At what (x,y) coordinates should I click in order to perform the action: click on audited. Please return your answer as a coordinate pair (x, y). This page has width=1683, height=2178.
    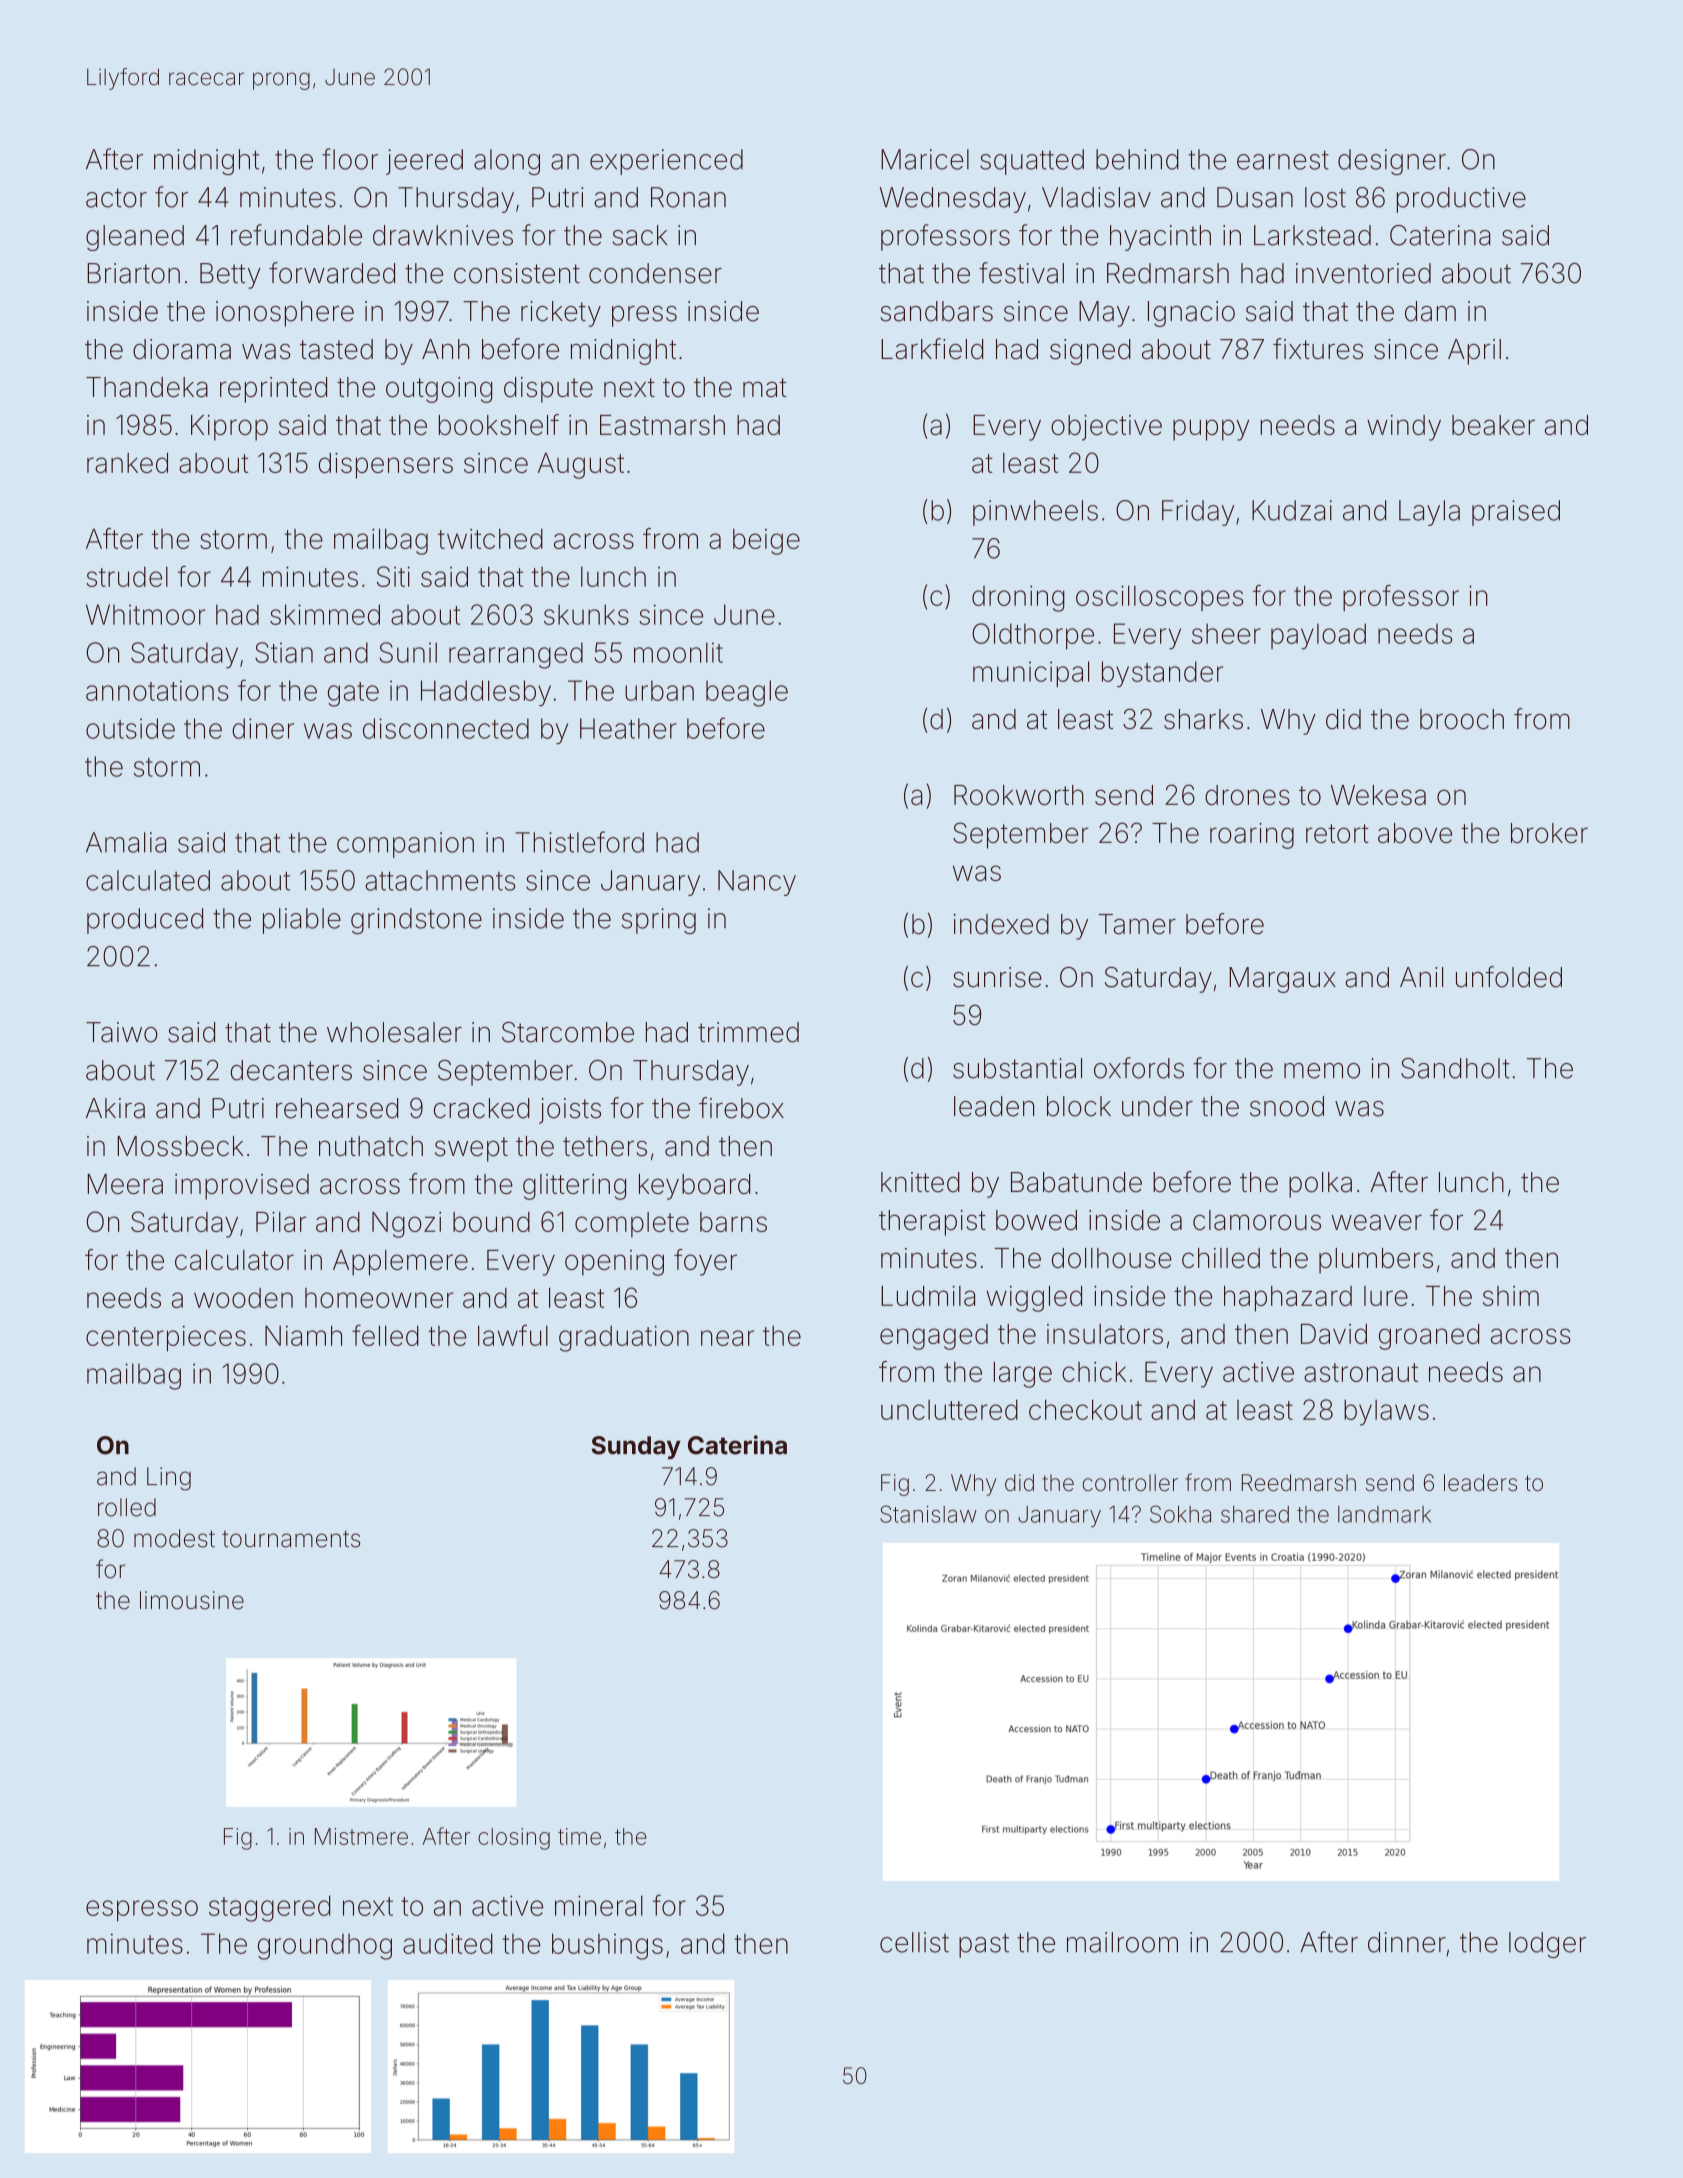
    Looking at the image, I should click on (448, 1943).
